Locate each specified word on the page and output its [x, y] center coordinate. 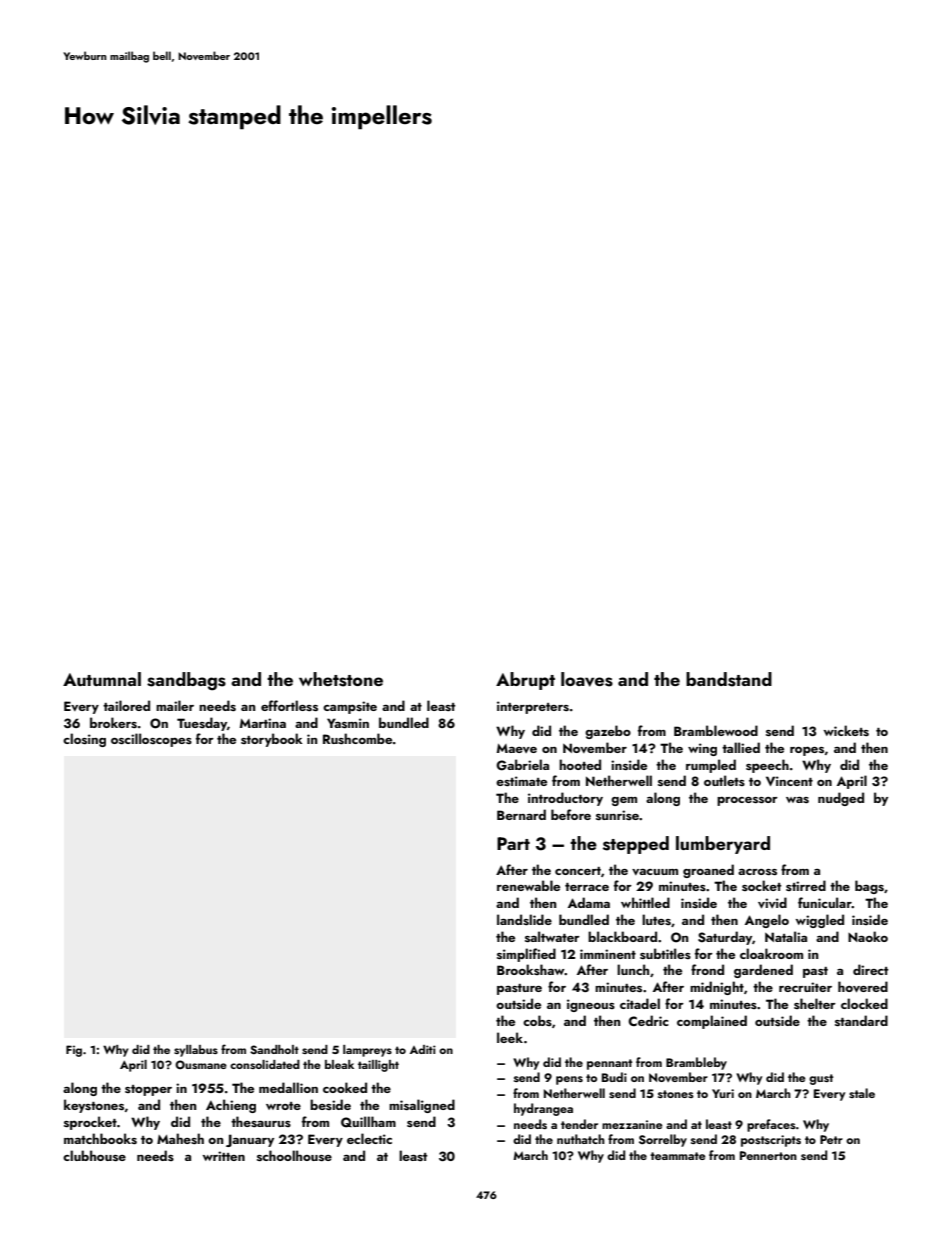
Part [513, 843]
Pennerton [768, 1155]
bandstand [729, 679]
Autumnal [102, 679]
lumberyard [723, 845]
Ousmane [201, 1065]
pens [569, 1080]
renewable [528, 885]
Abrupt [525, 681]
